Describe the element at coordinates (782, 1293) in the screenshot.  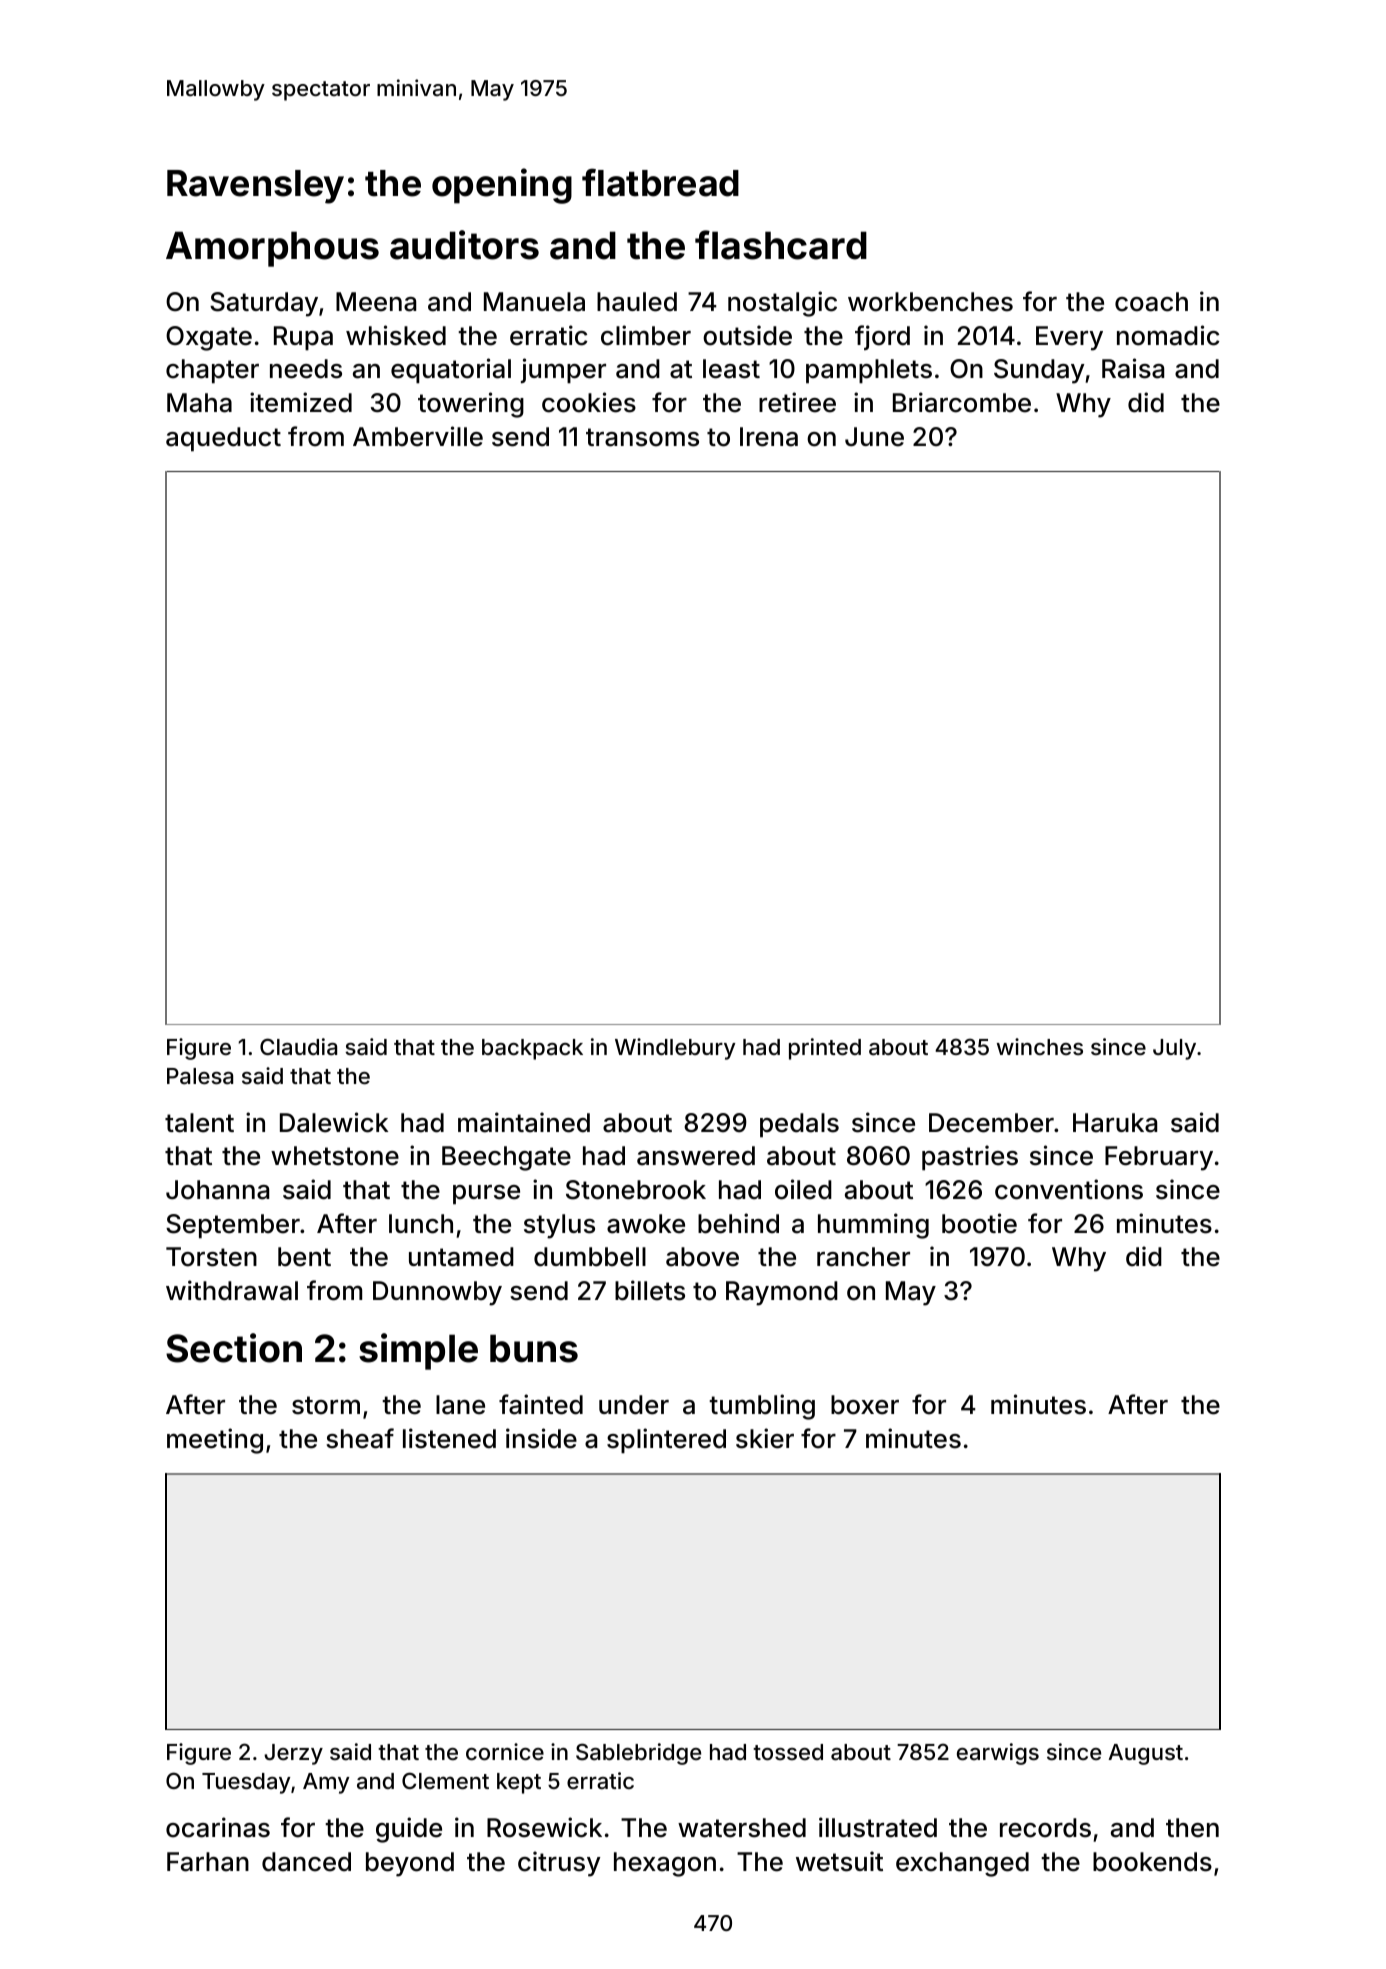
I see `Raymond` at that location.
